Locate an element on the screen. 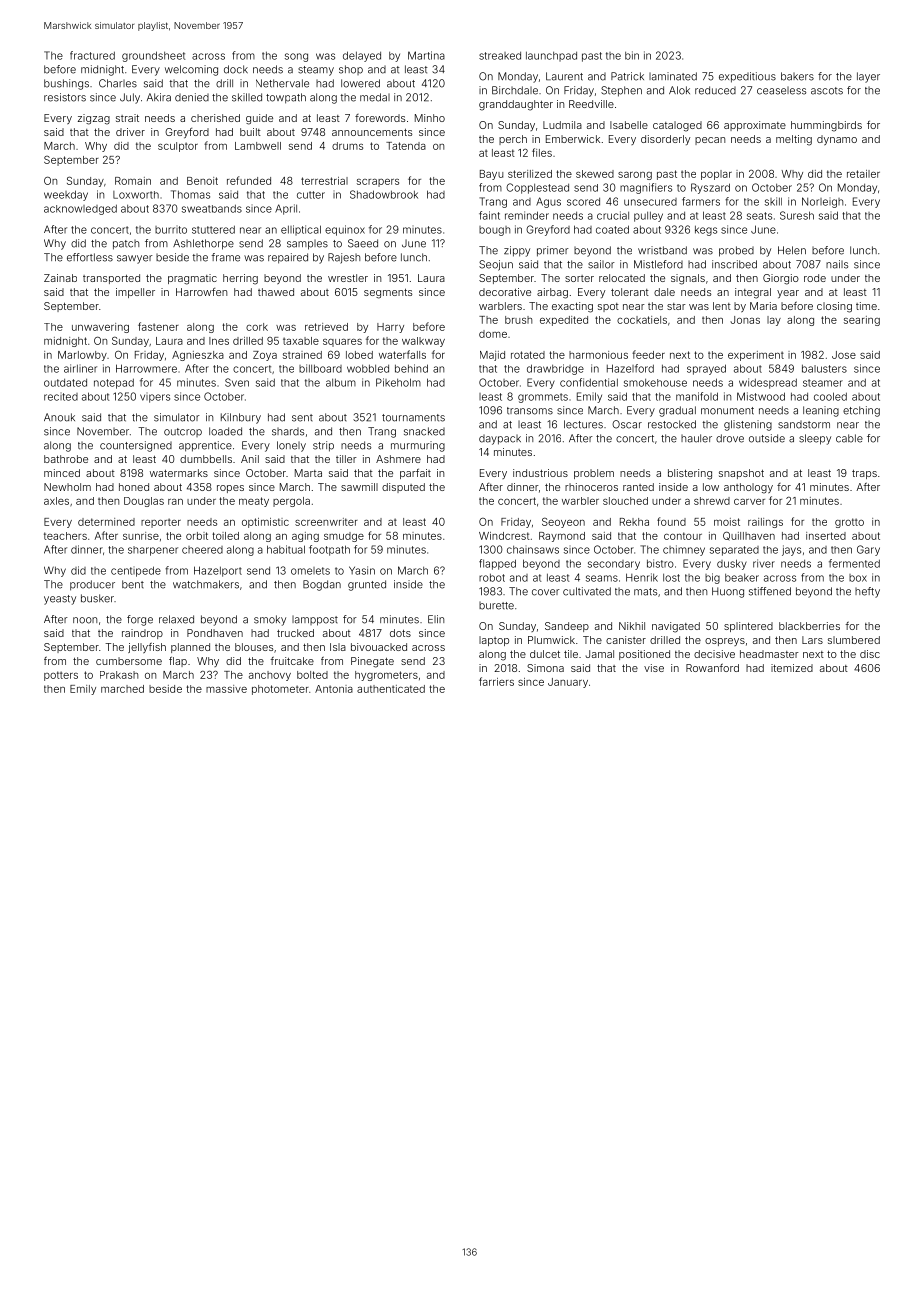  photometer is located at coordinates (280, 690).
